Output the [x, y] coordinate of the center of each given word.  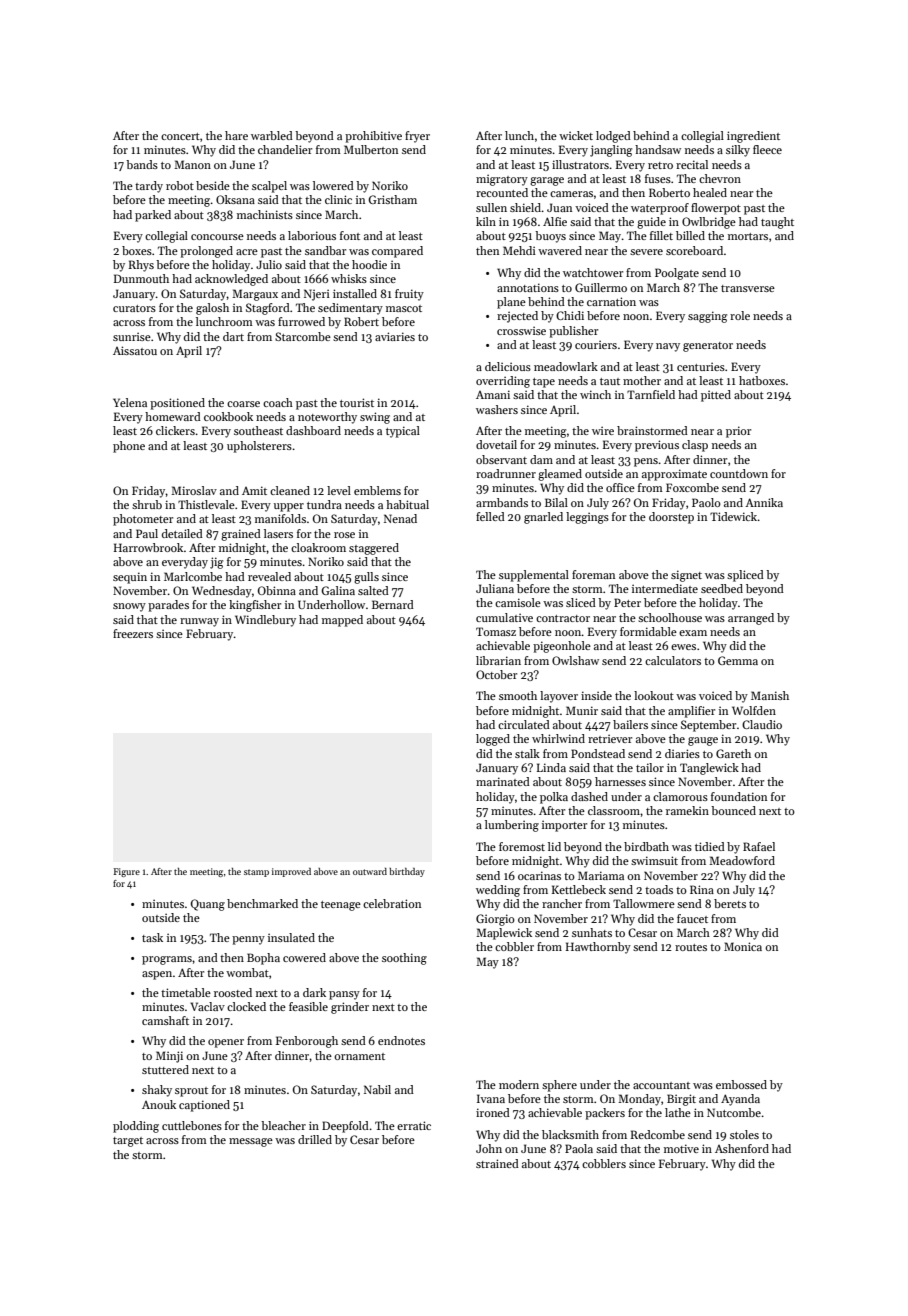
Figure [126, 872]
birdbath [646, 846]
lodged [613, 137]
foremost [522, 846]
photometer [143, 520]
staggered [374, 549]
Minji [169, 1057]
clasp [695, 446]
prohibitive [373, 137]
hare [236, 135]
